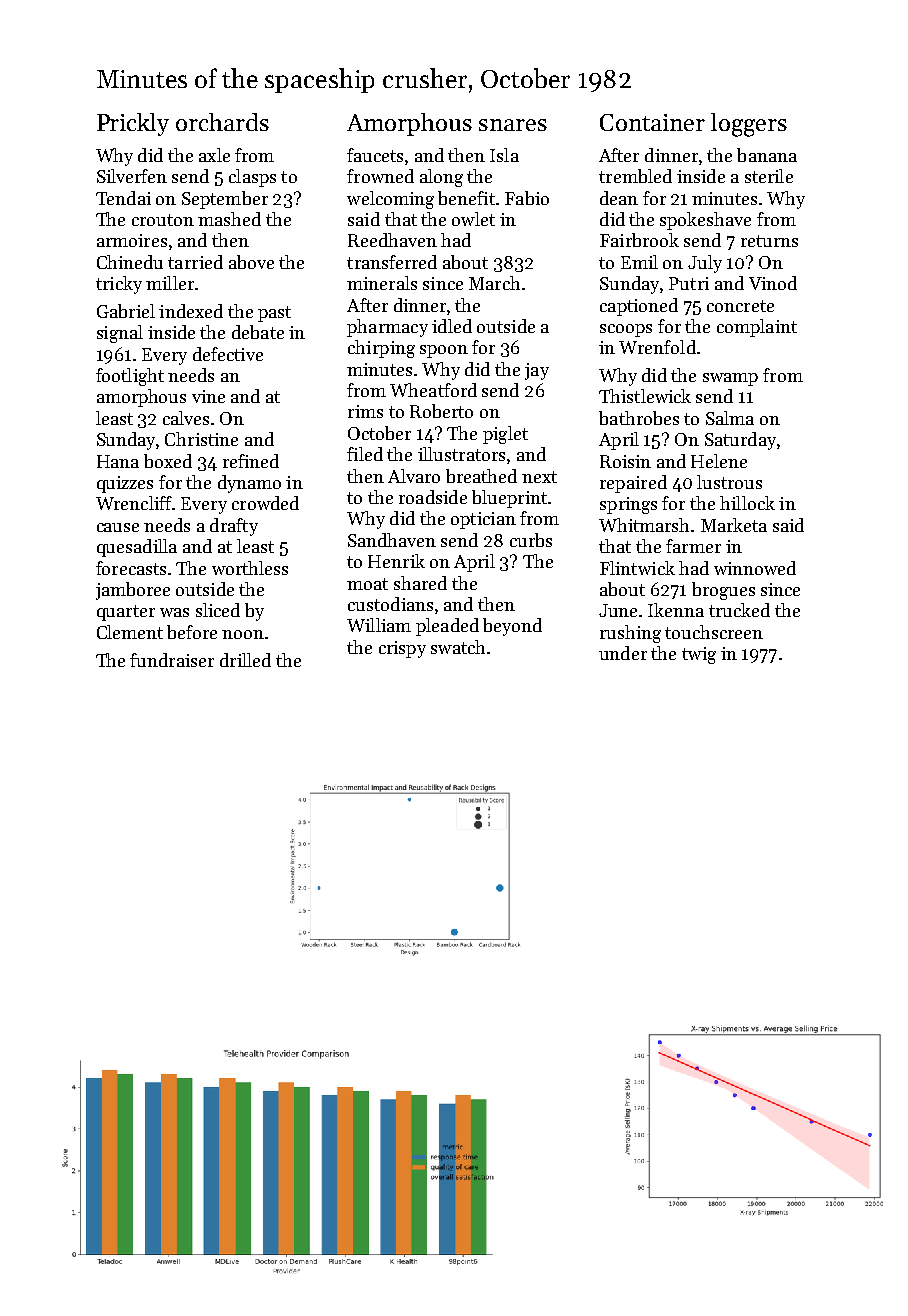 This screenshot has width=908, height=1316. Describe the element at coordinates (186, 418) in the screenshot. I see `calves` at that location.
